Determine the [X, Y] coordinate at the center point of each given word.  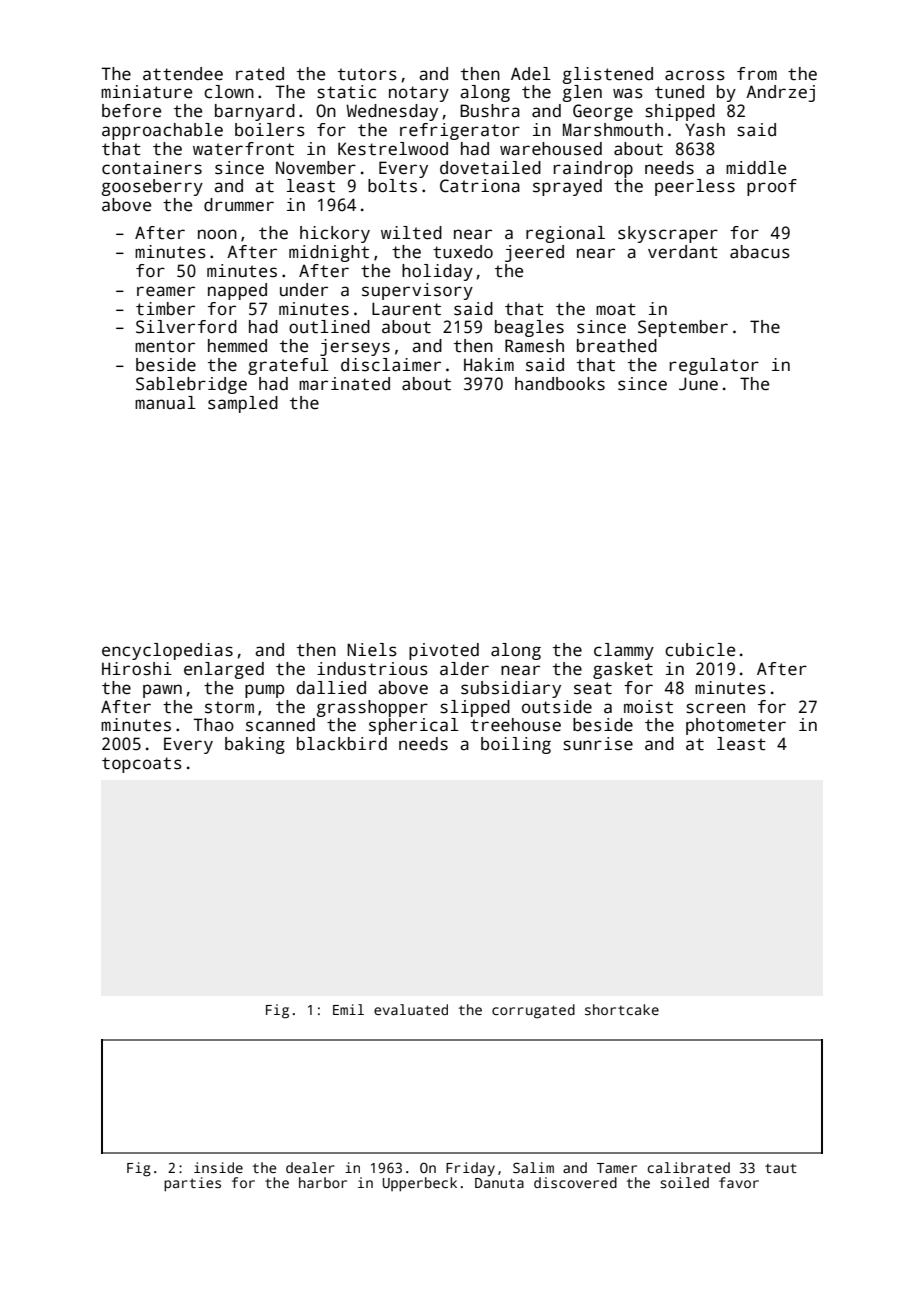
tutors [367, 74]
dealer [310, 1167]
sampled [243, 404]
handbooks [560, 384]
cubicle [700, 650]
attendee [183, 74]
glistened [608, 75]
